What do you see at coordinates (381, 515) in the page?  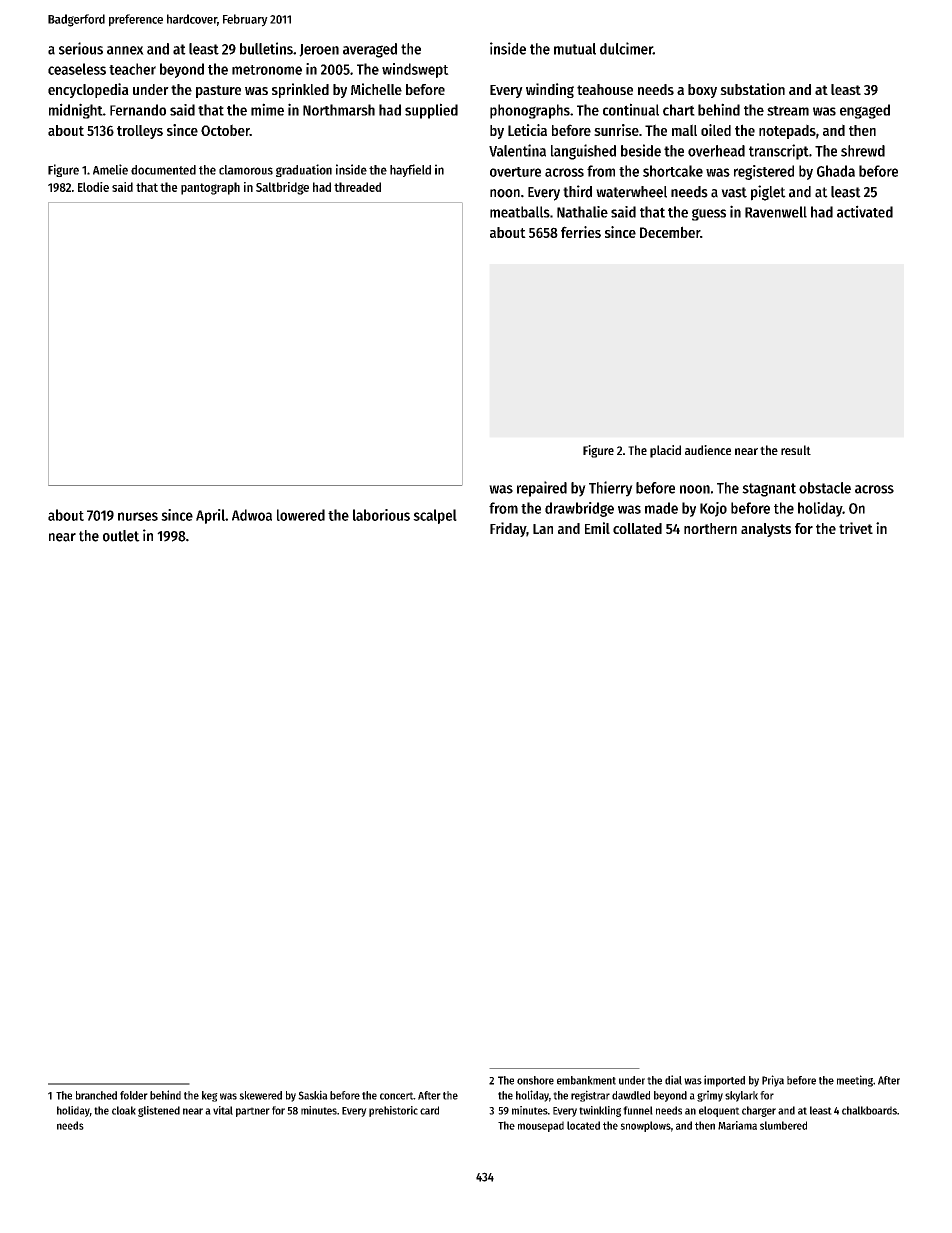 I see `laborious` at bounding box center [381, 515].
